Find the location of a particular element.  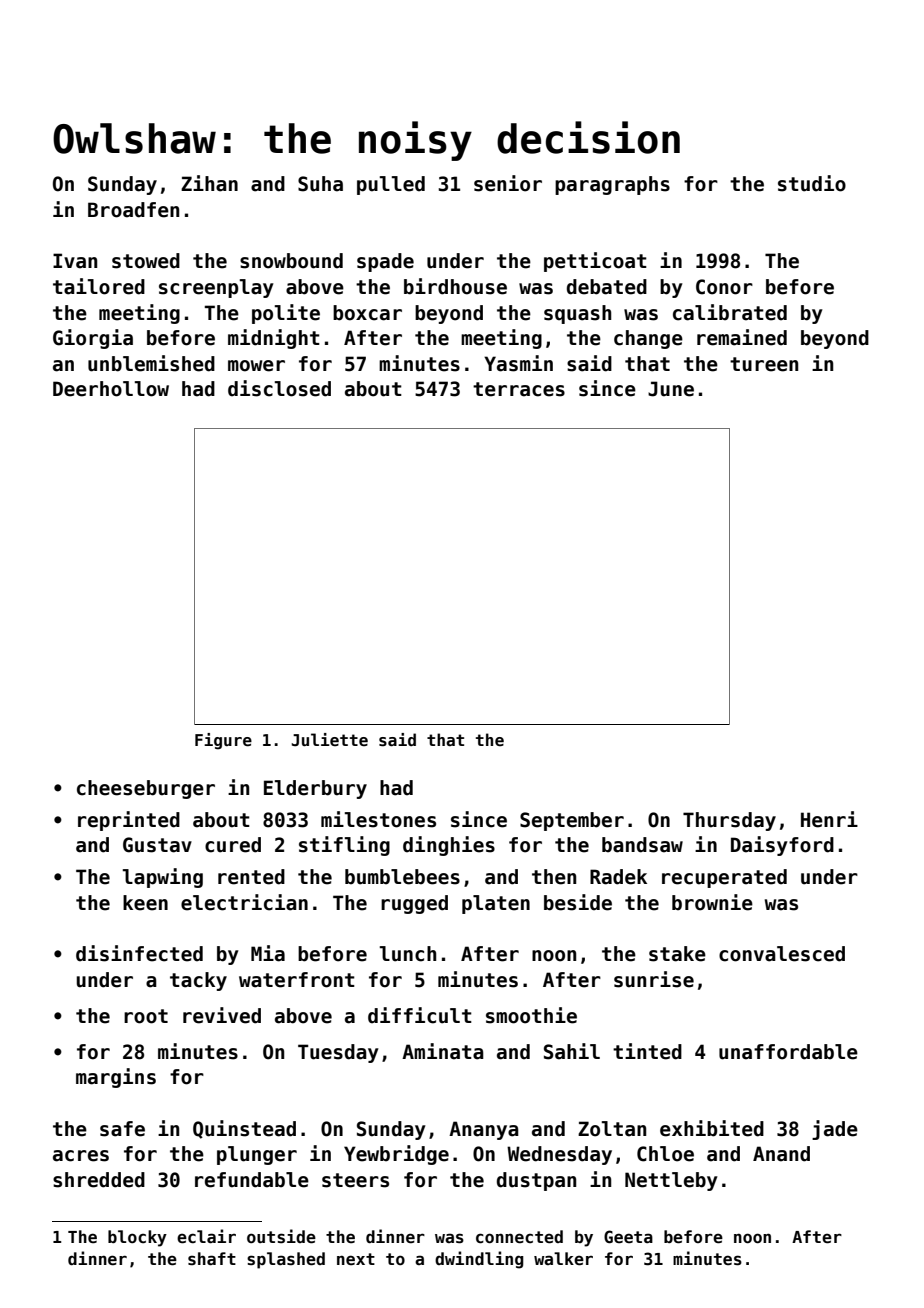

studio is located at coordinates (812, 183).
